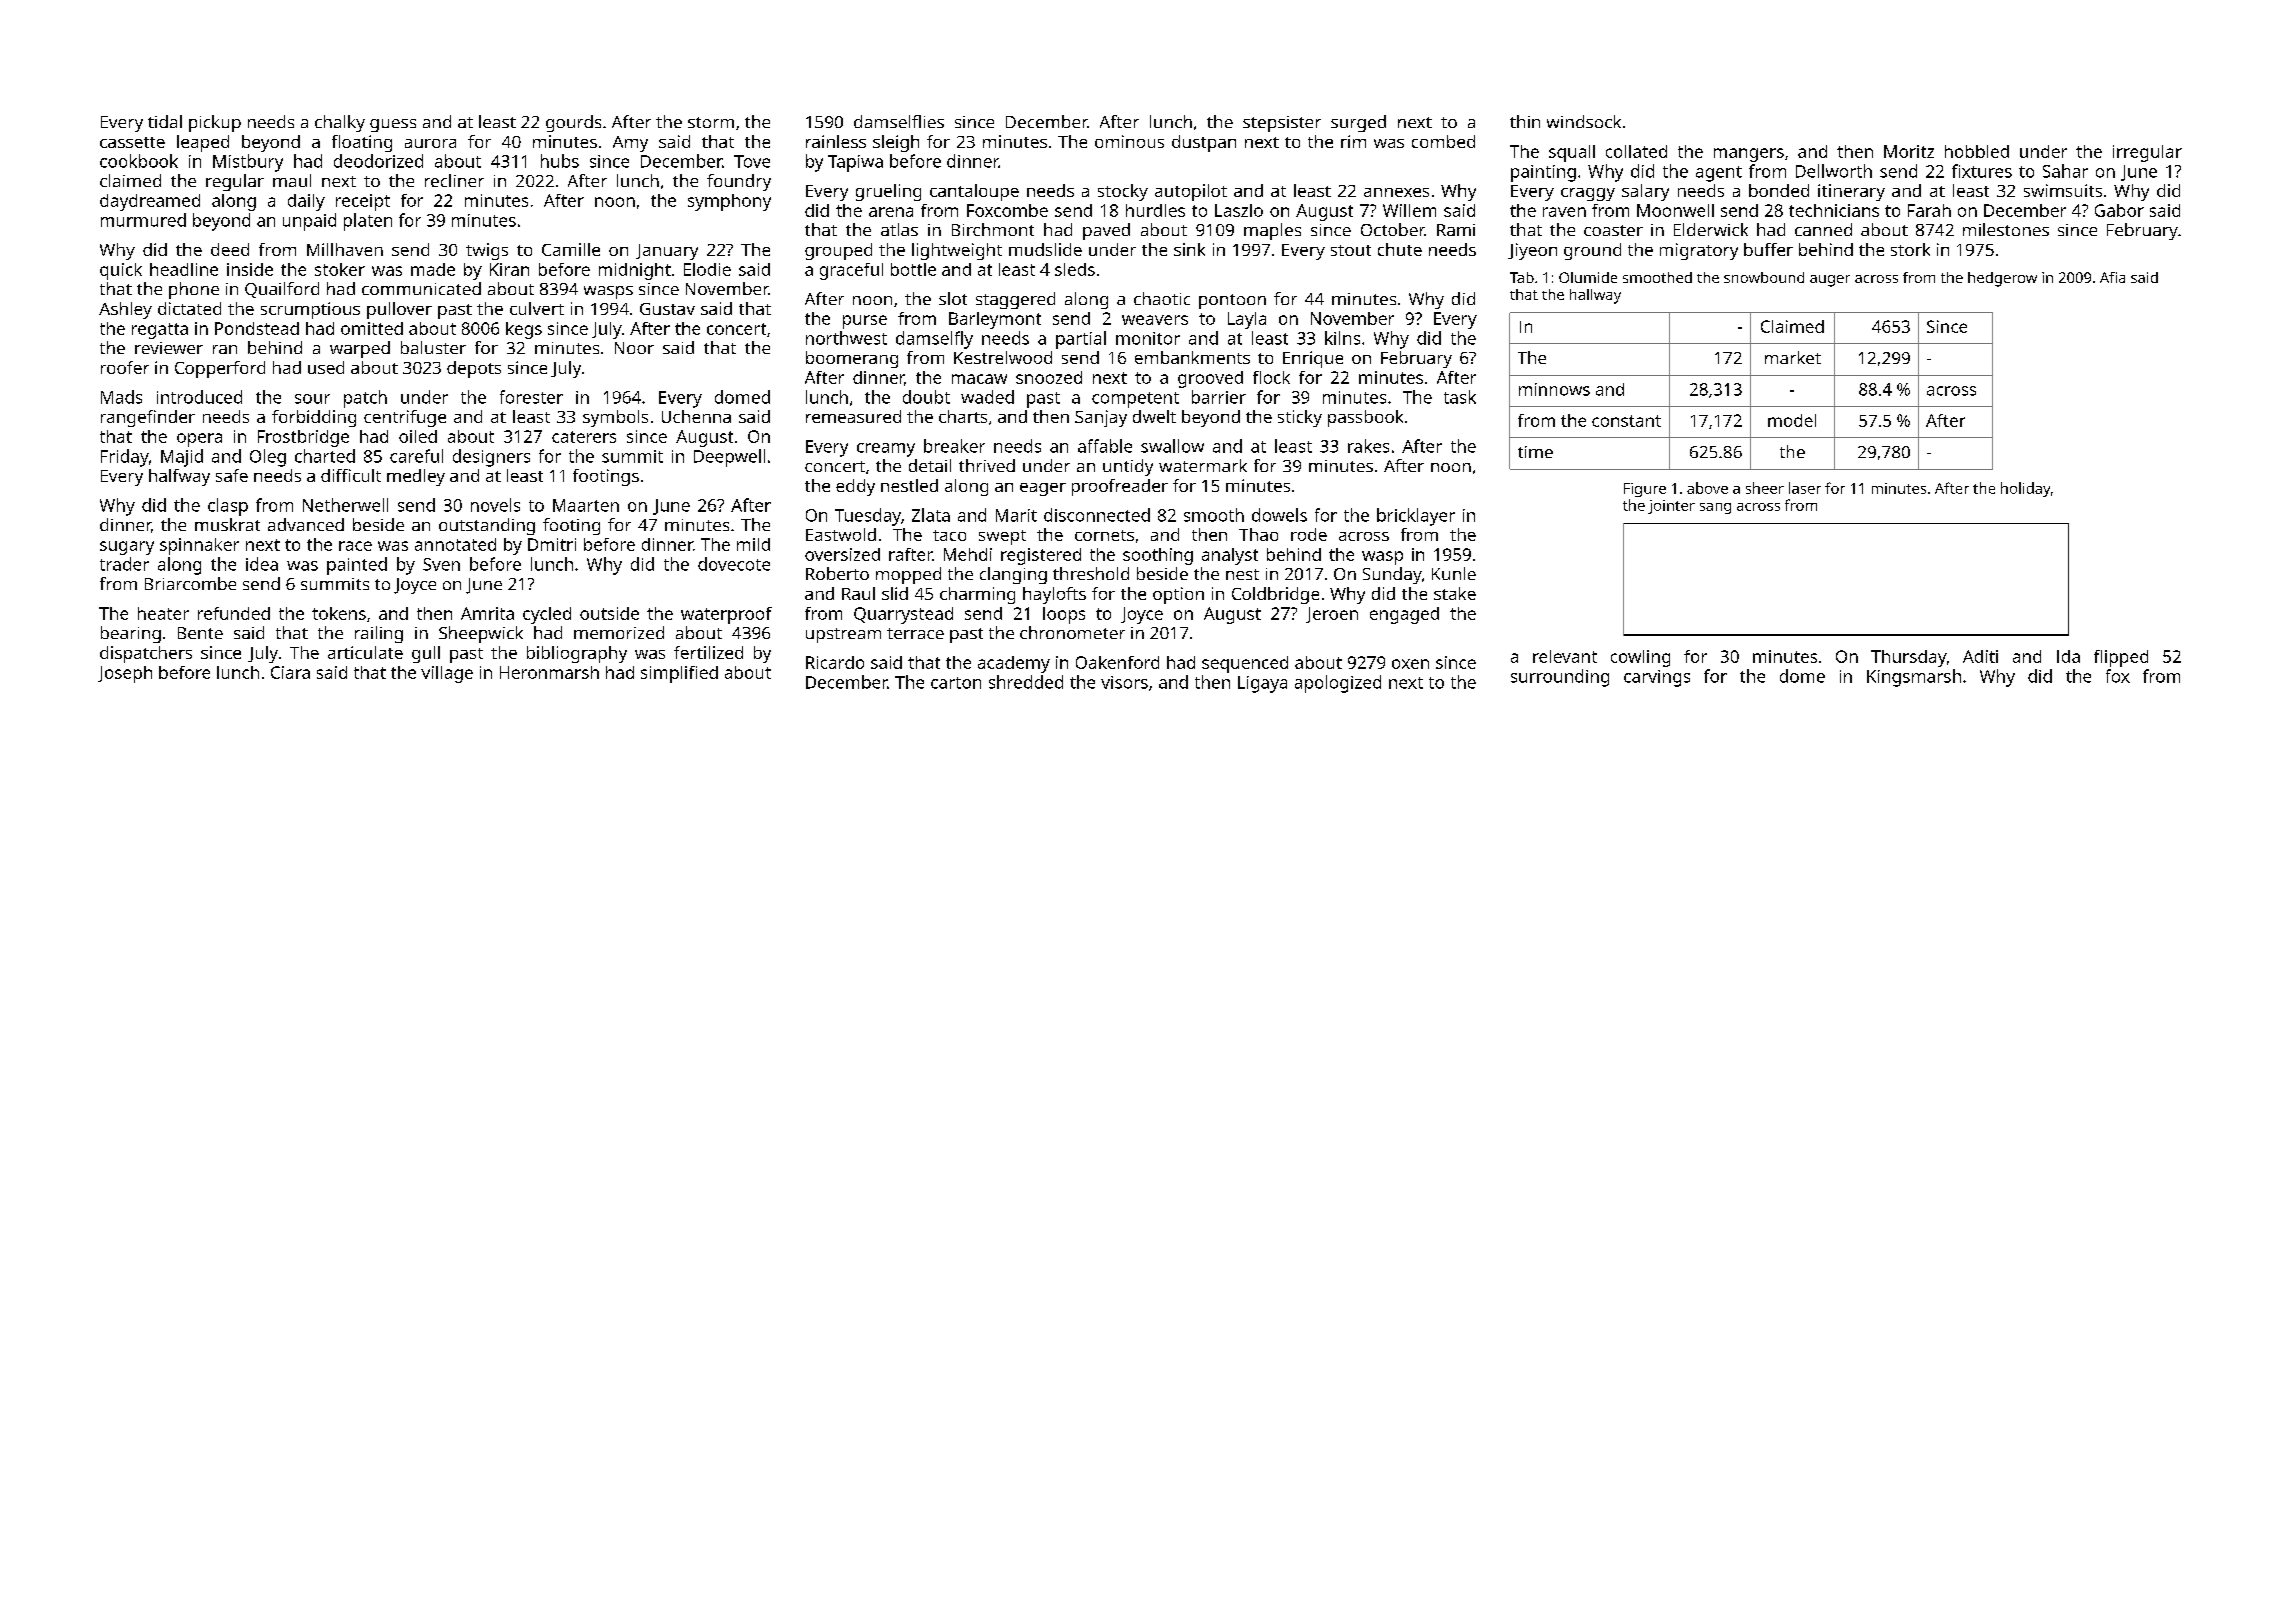 Image resolution: width=2281 pixels, height=1613 pixels. Describe the element at coordinates (1584, 121) in the document. I see `windsock` at that location.
